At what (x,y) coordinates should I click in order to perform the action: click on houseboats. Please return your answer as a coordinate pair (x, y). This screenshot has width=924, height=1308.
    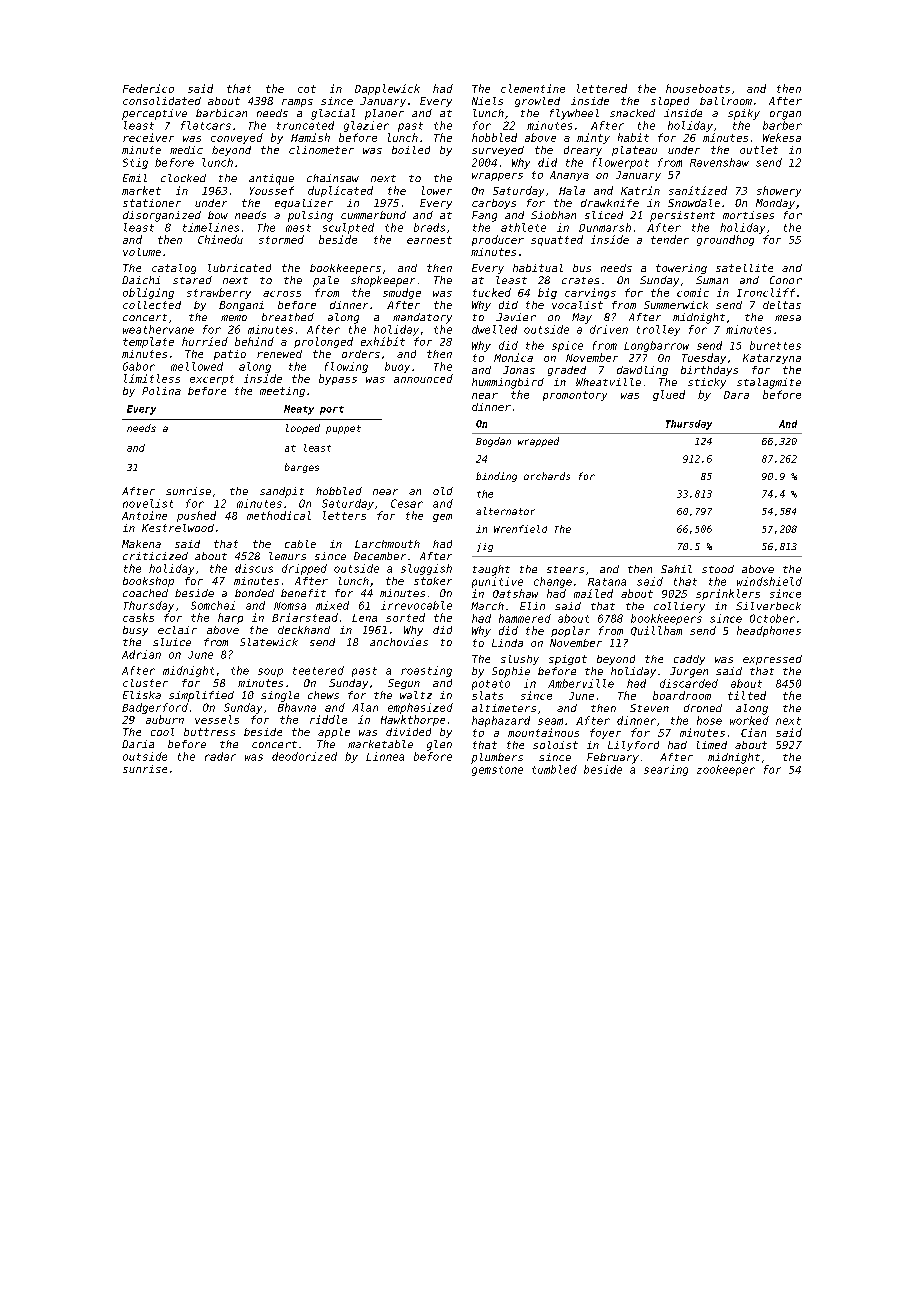
    Looking at the image, I should click on (698, 88).
